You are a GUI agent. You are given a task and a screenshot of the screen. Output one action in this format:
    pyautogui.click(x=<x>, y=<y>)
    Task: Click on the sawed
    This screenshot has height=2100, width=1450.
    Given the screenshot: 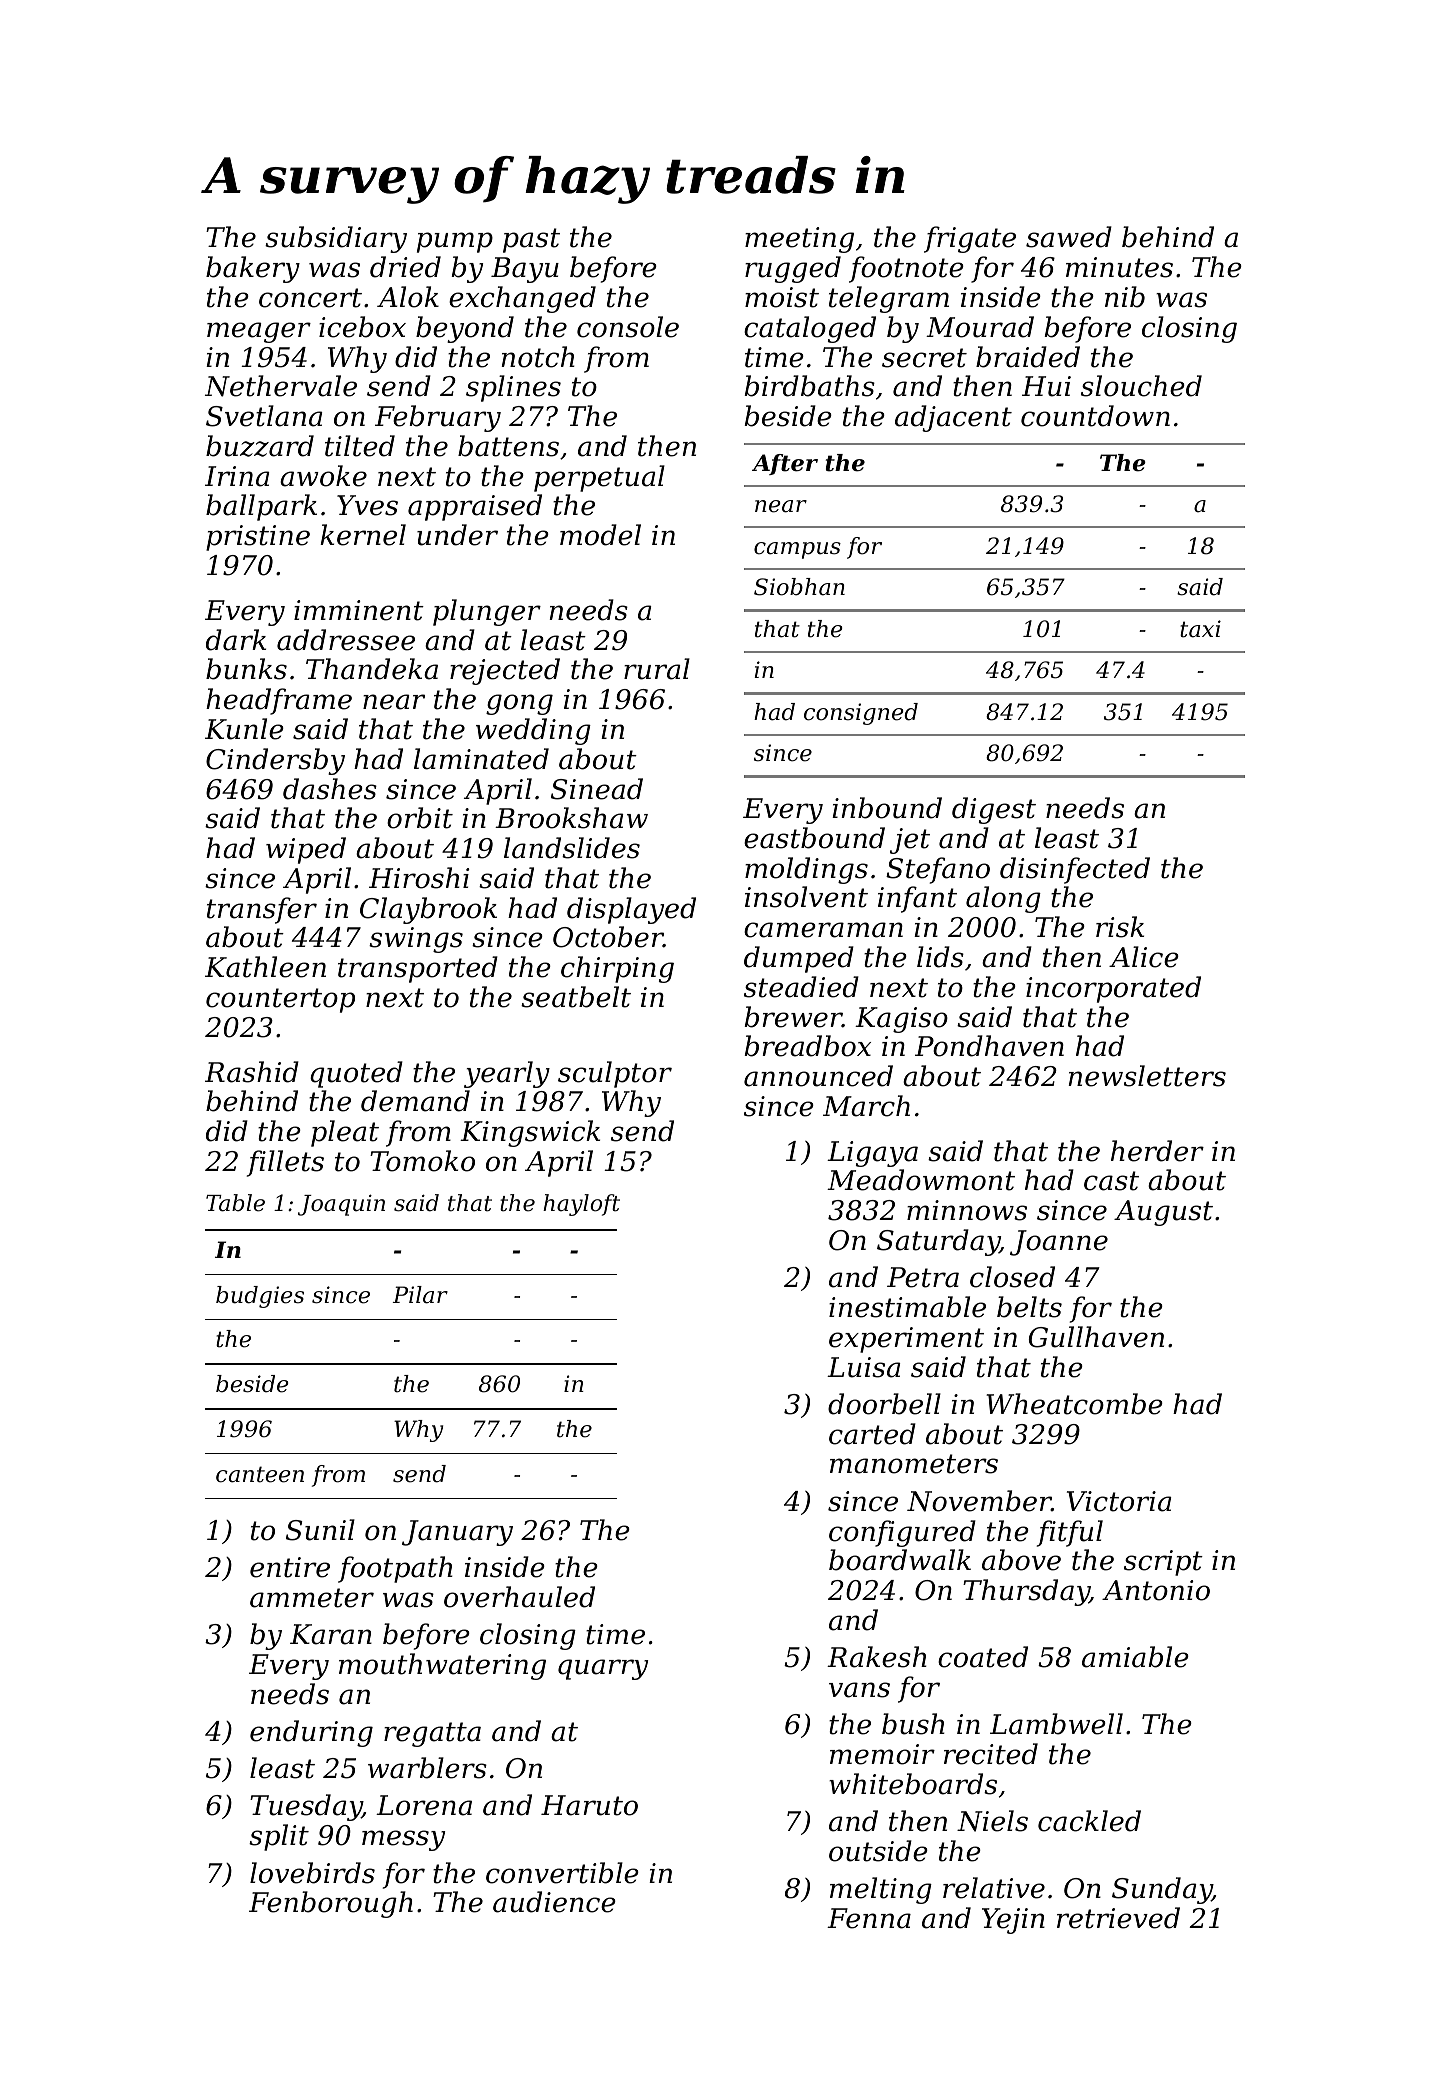 What is the action you would take?
    pyautogui.click(x=1069, y=237)
